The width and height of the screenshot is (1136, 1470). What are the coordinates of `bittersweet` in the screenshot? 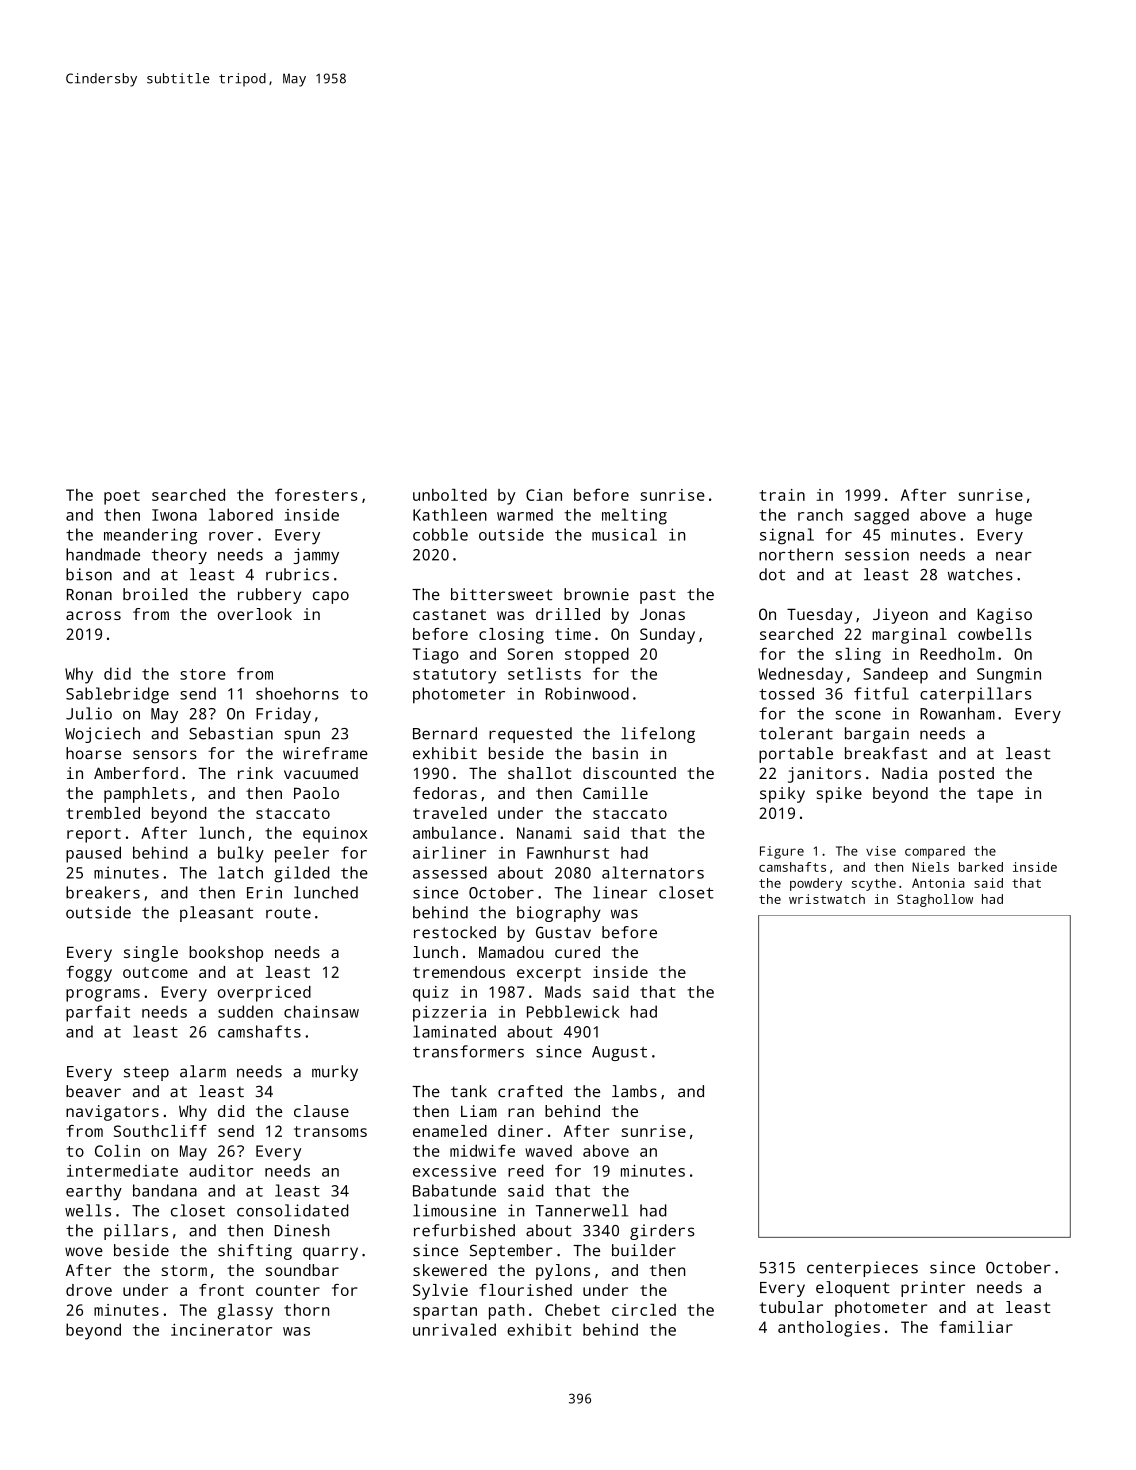 It's located at (501, 594).
